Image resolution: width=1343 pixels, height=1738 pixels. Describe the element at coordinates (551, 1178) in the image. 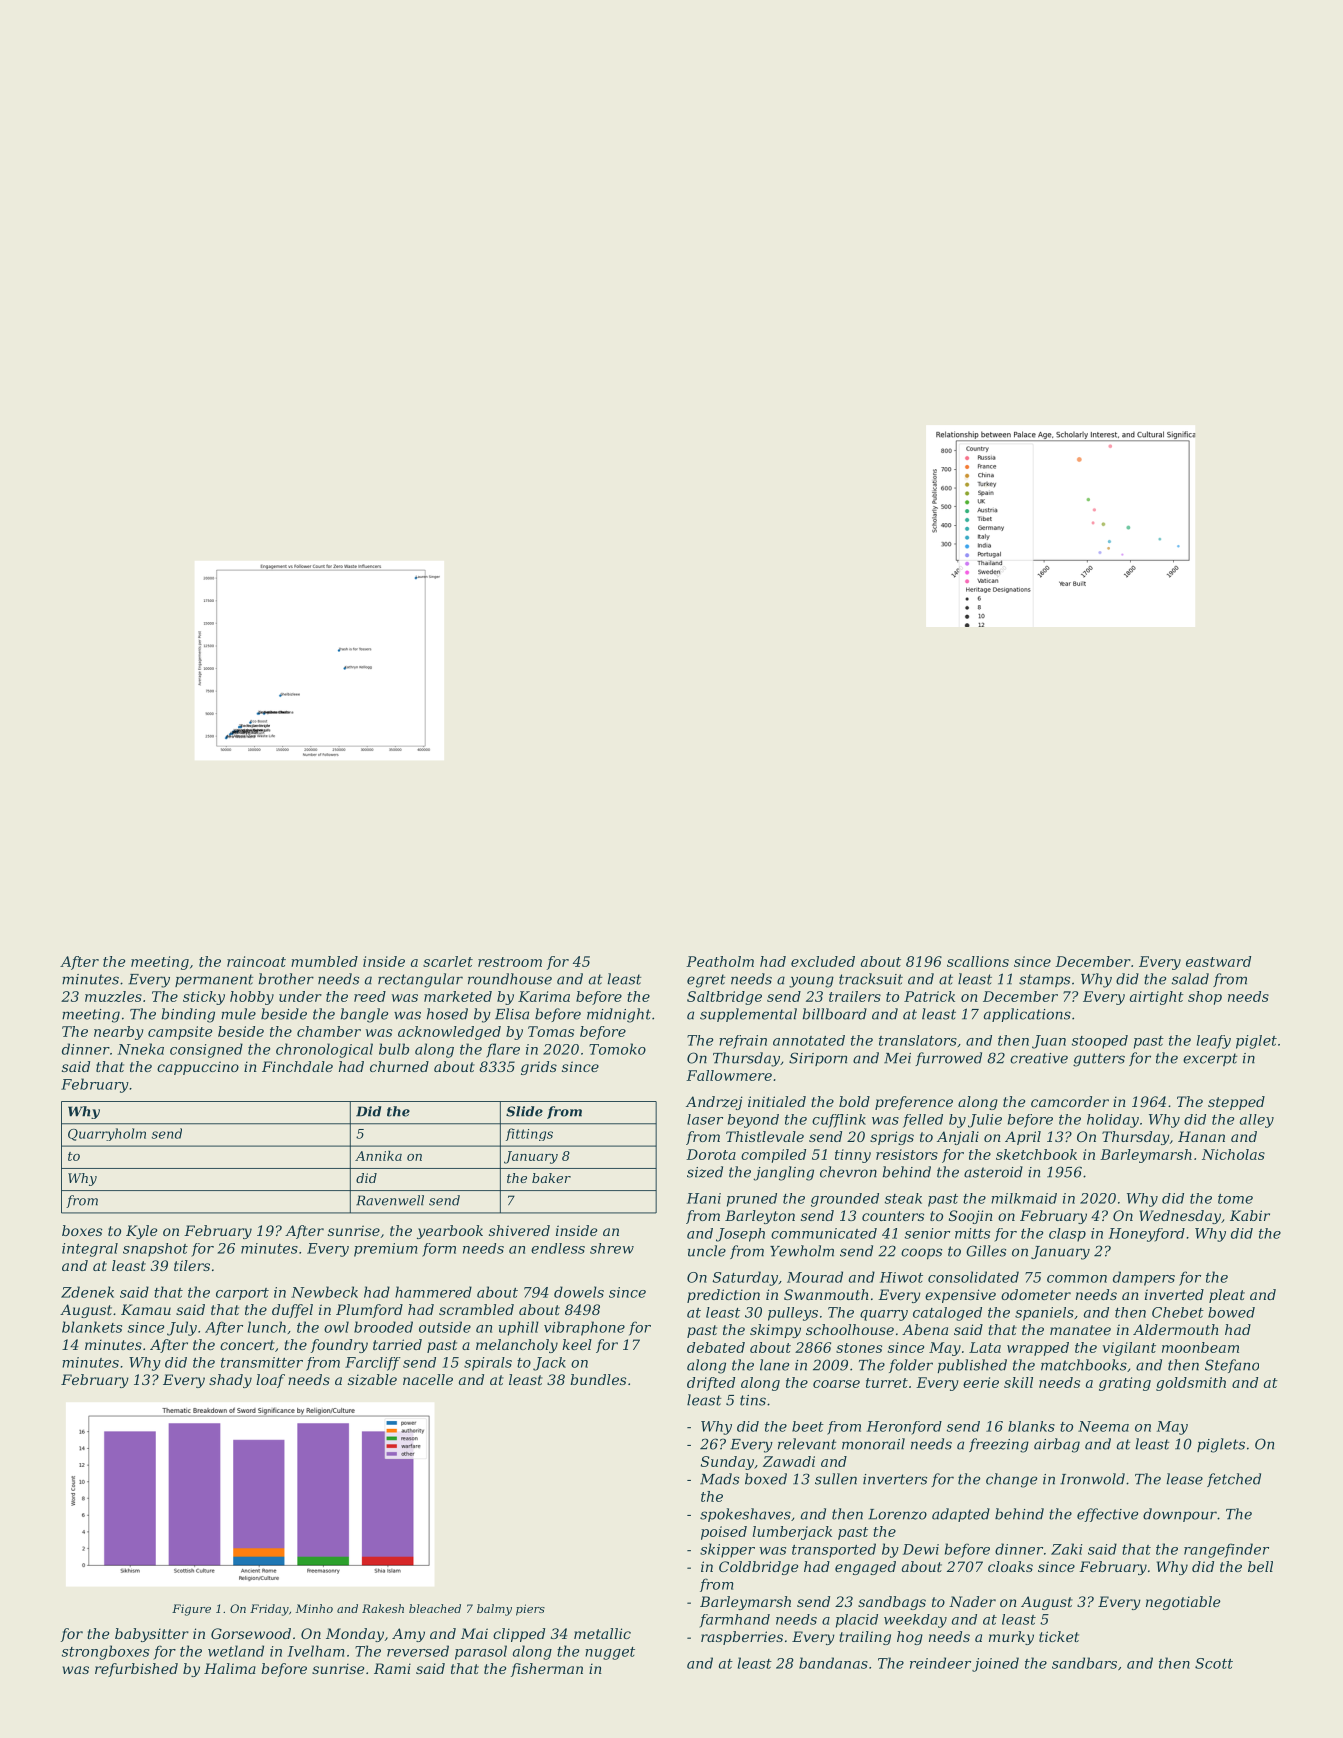

I see `baker` at that location.
